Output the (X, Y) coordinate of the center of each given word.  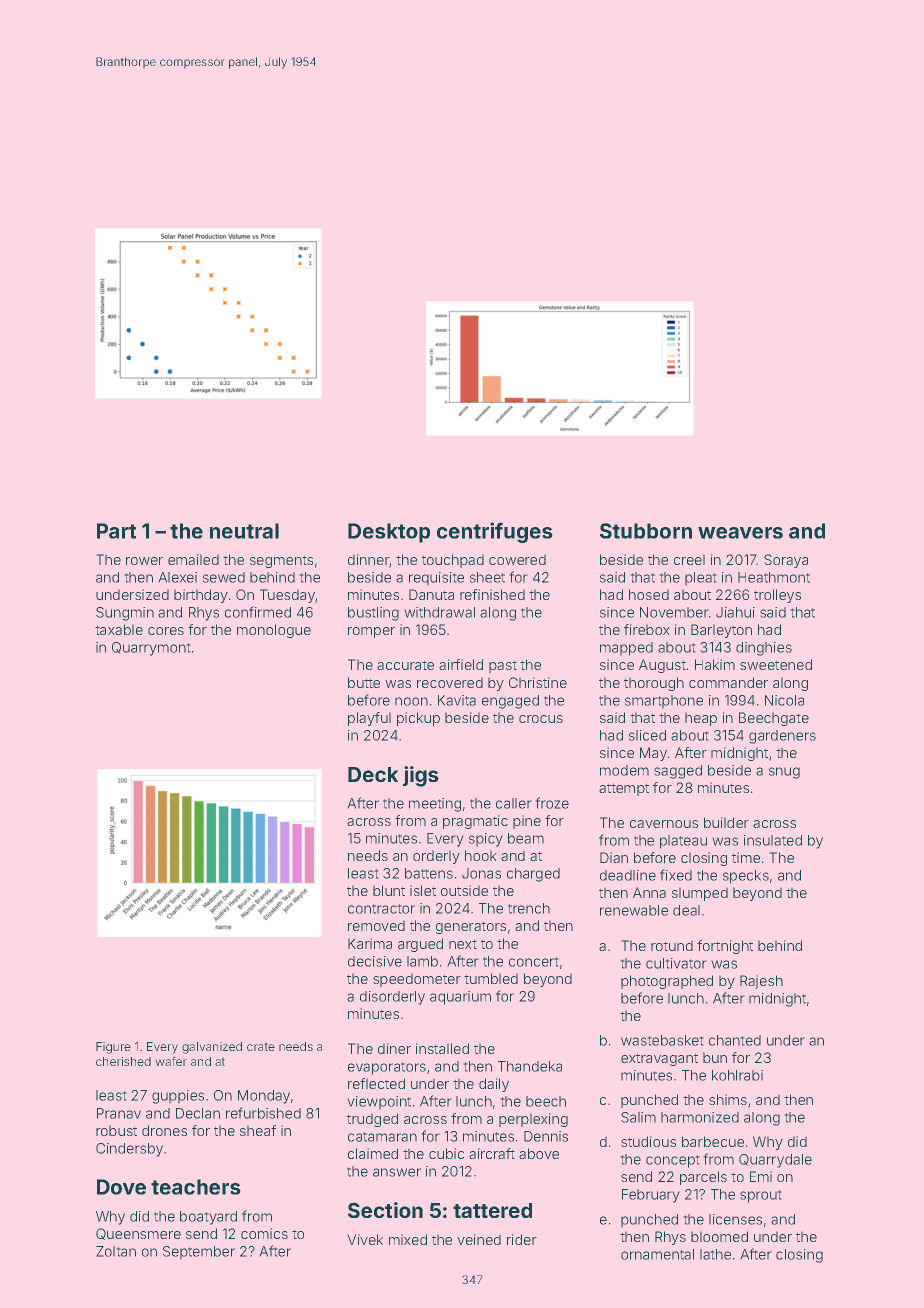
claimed (373, 1153)
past (503, 666)
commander (728, 682)
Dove (121, 1187)
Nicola (784, 700)
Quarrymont (151, 649)
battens (429, 873)
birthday (201, 596)
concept (673, 1161)
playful (369, 719)
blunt (389, 890)
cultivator (676, 963)
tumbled (491, 978)
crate (261, 1046)
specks (746, 877)
